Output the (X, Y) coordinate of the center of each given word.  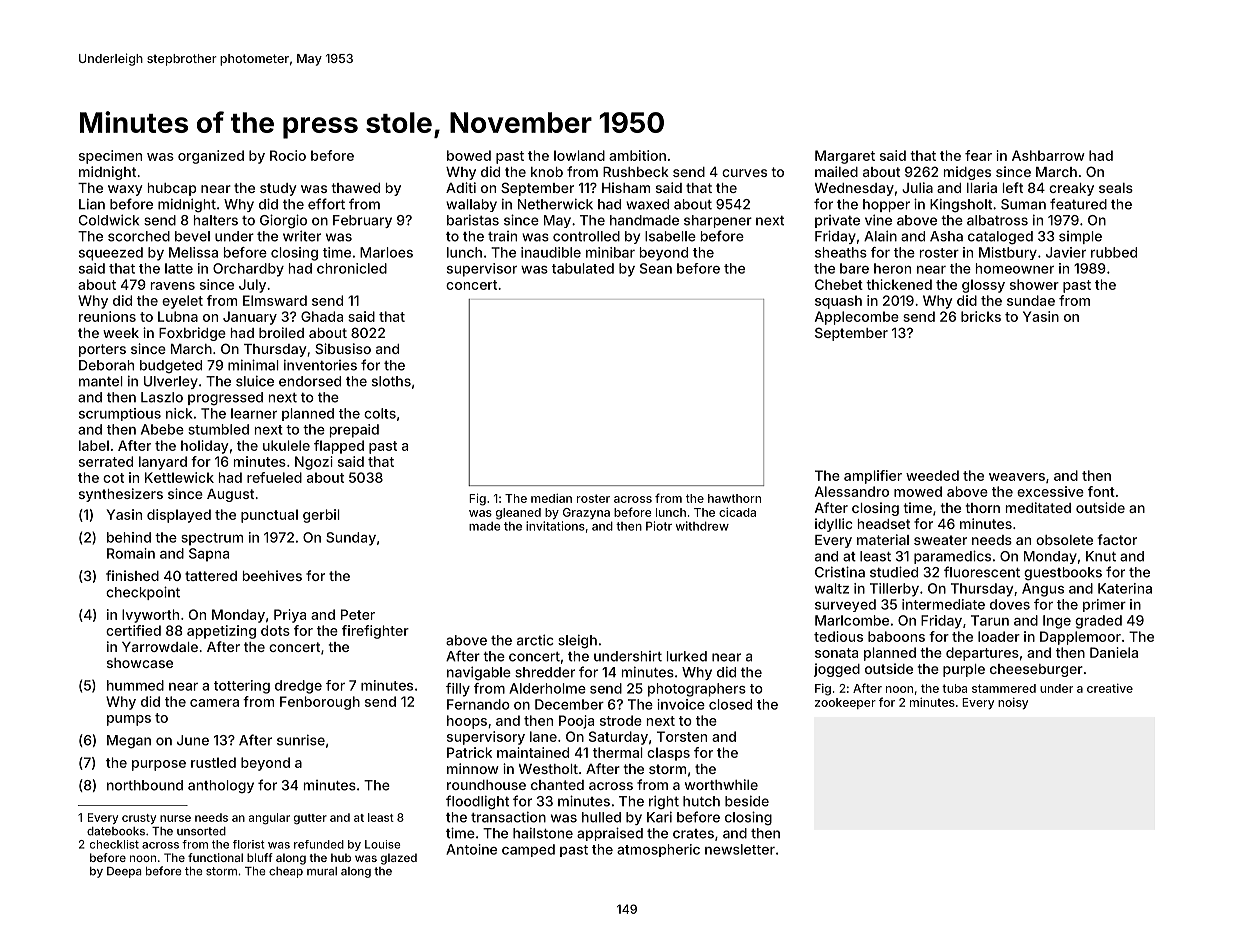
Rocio (288, 155)
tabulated (583, 268)
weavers (1017, 477)
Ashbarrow (1048, 155)
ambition (637, 155)
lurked (687, 656)
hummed (135, 685)
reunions (107, 316)
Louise (382, 844)
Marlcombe (852, 620)
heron (892, 268)
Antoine (471, 849)
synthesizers (121, 495)
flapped (339, 447)
